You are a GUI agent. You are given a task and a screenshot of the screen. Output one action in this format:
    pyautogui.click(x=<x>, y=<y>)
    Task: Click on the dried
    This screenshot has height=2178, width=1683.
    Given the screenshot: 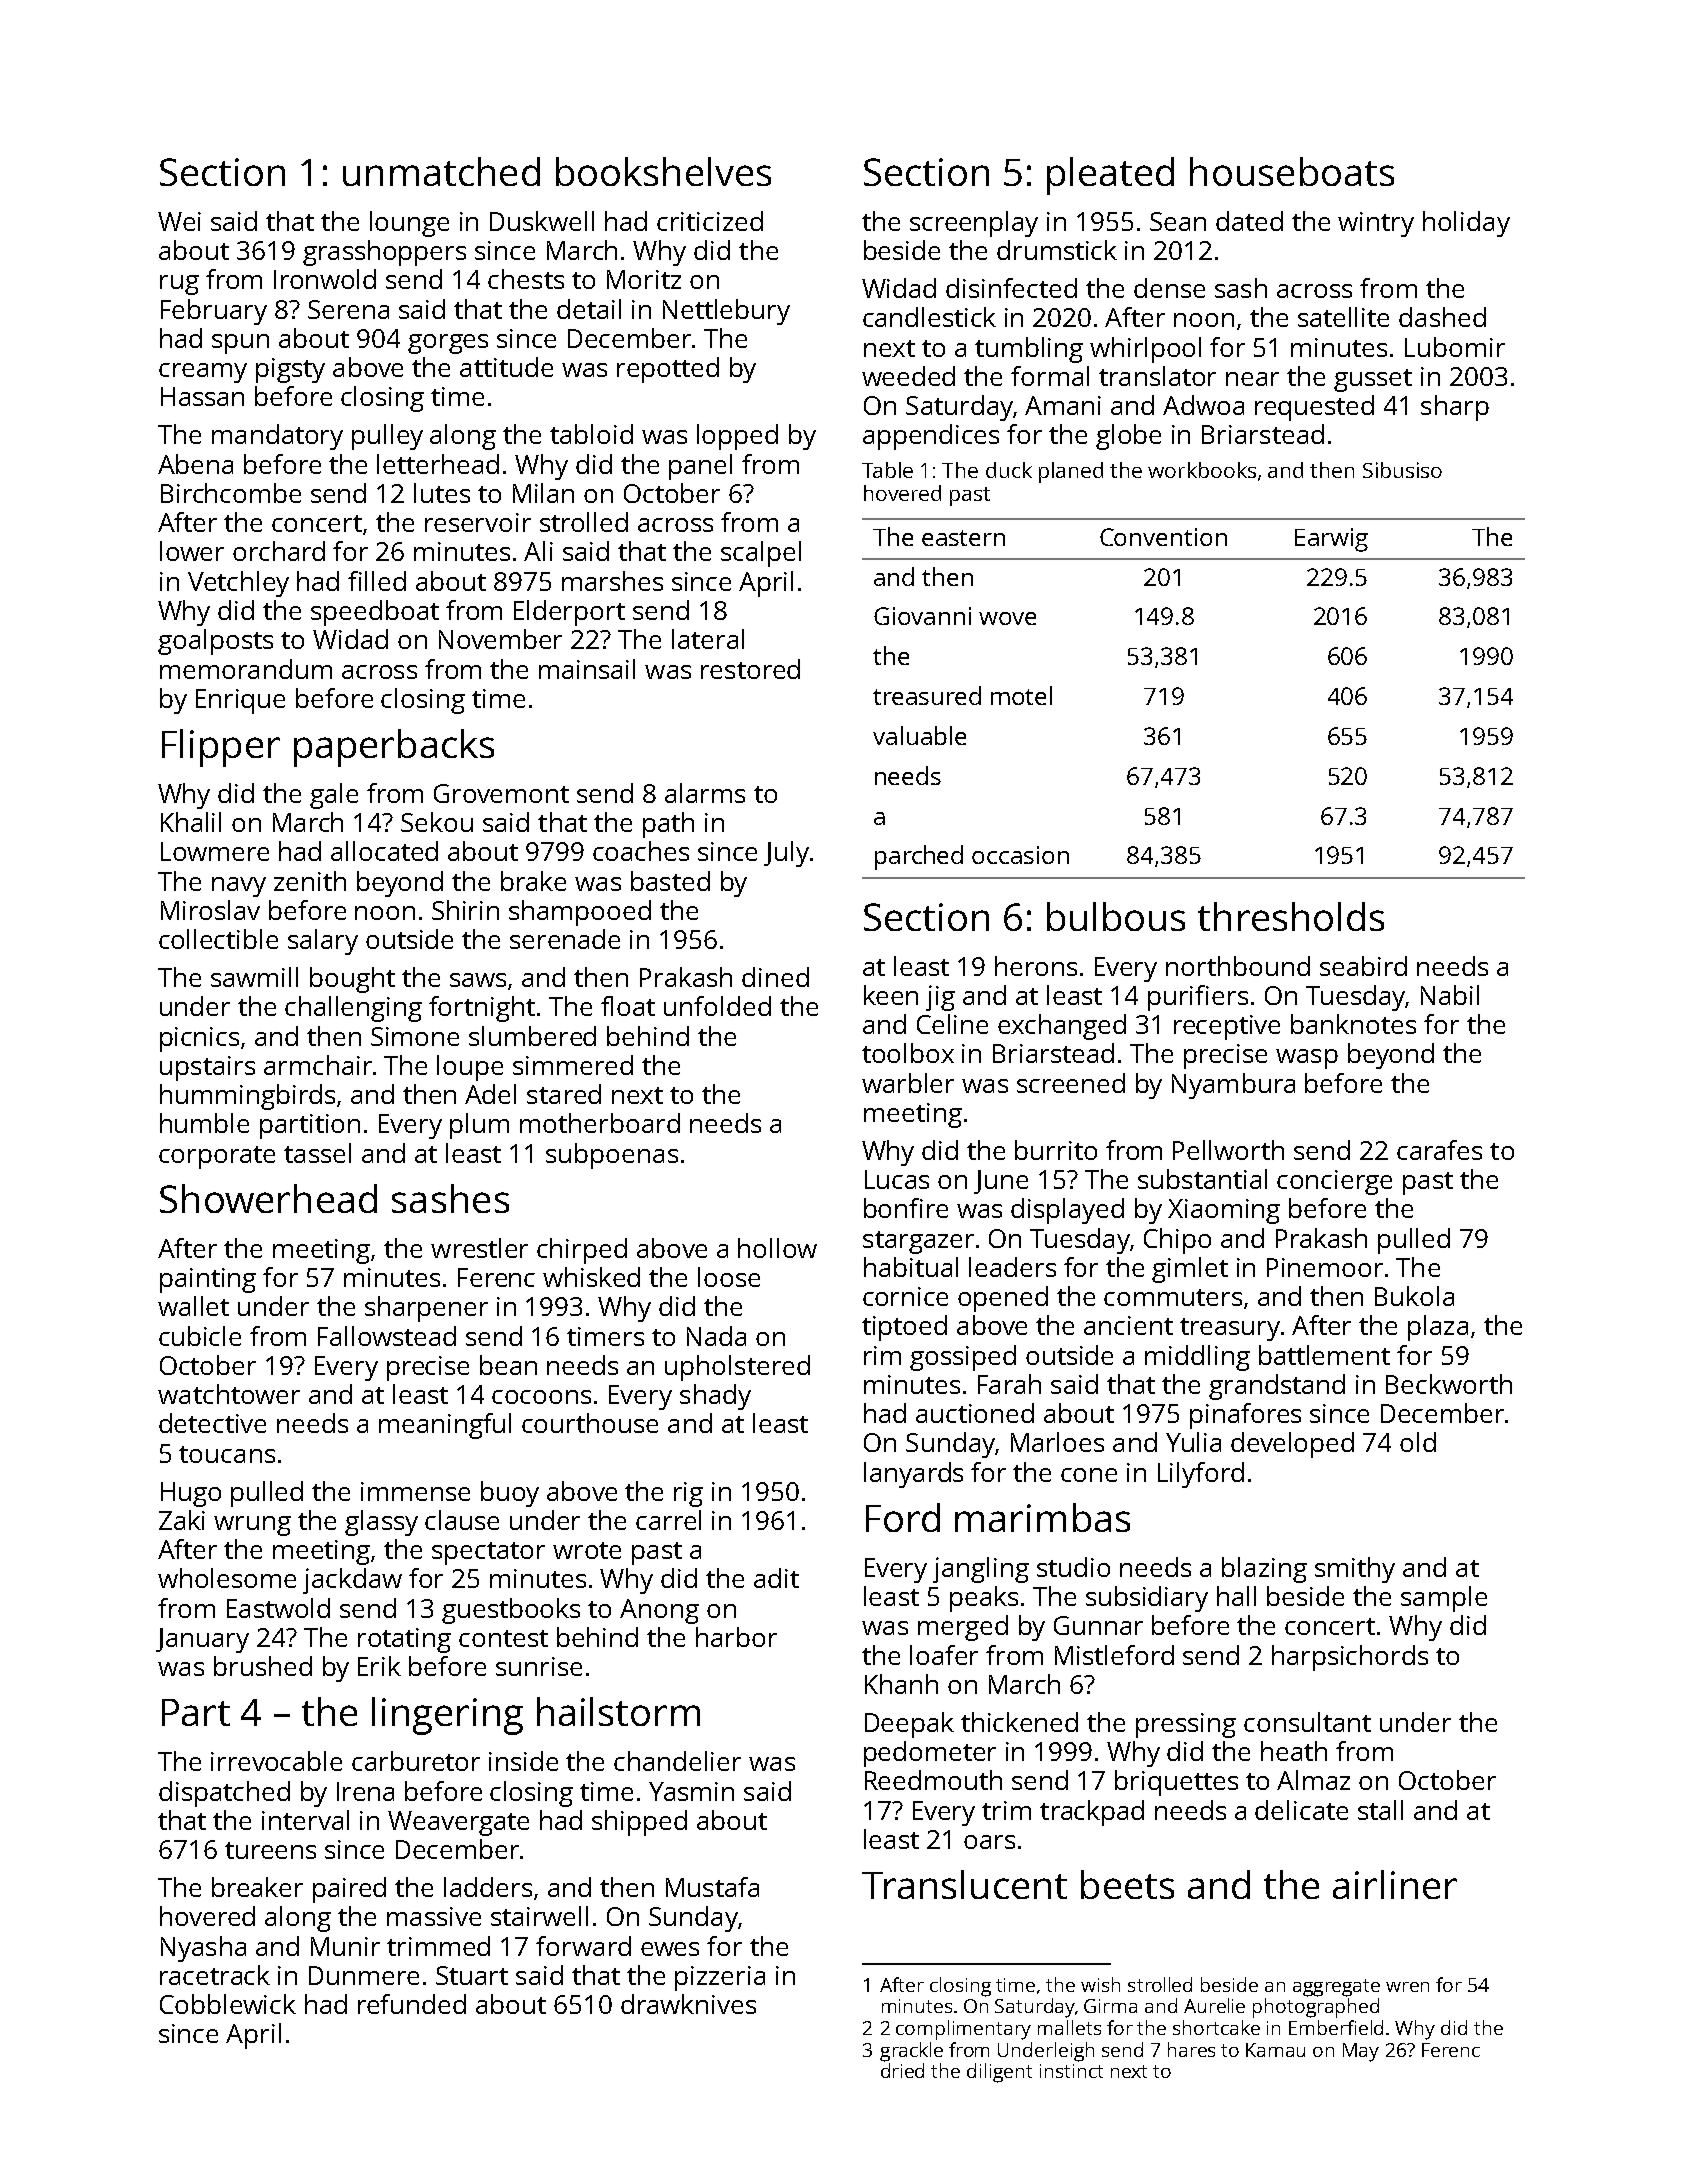 What is the action you would take?
    pyautogui.click(x=902, y=2070)
